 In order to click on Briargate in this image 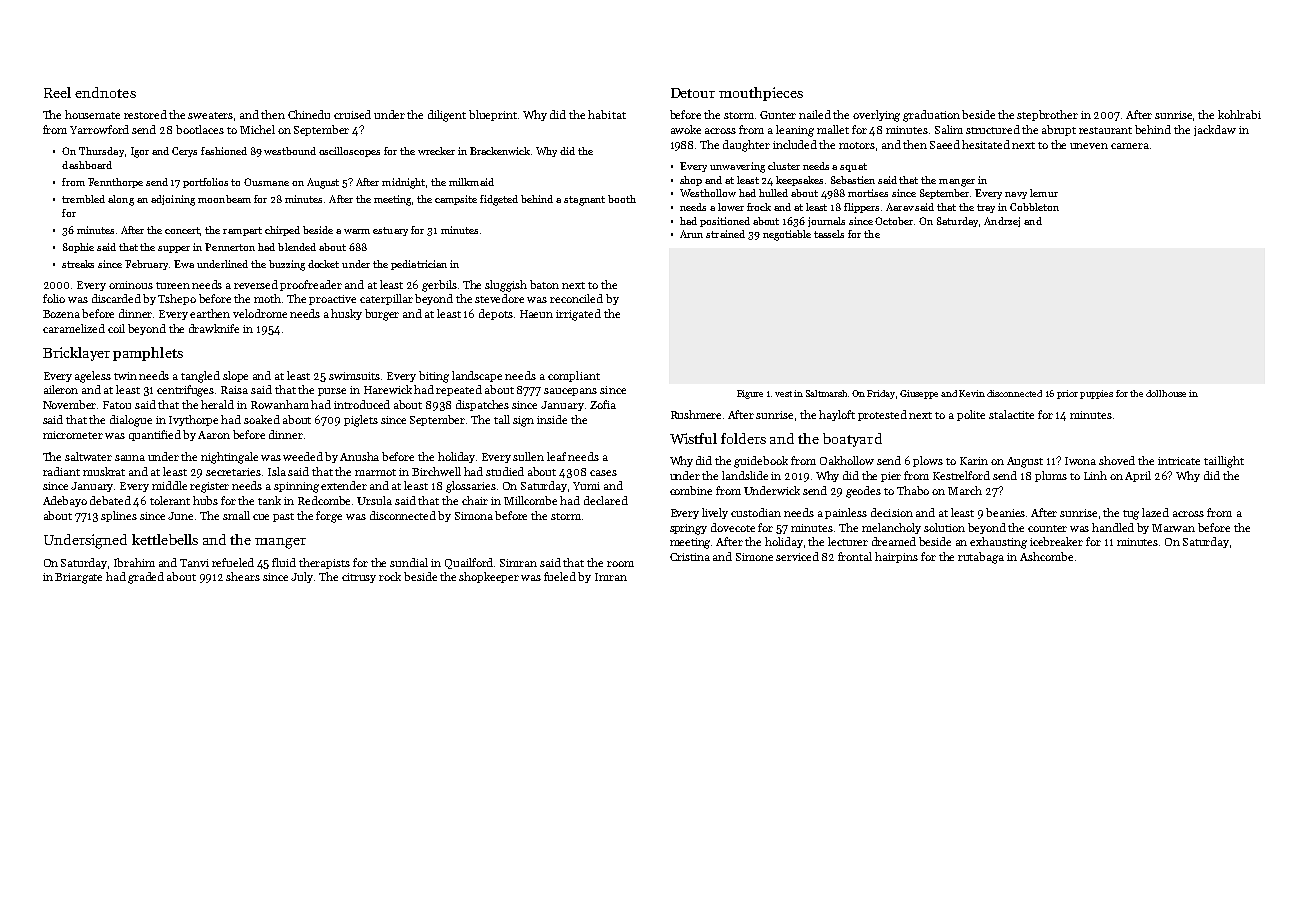, I will do `click(78, 578)`.
